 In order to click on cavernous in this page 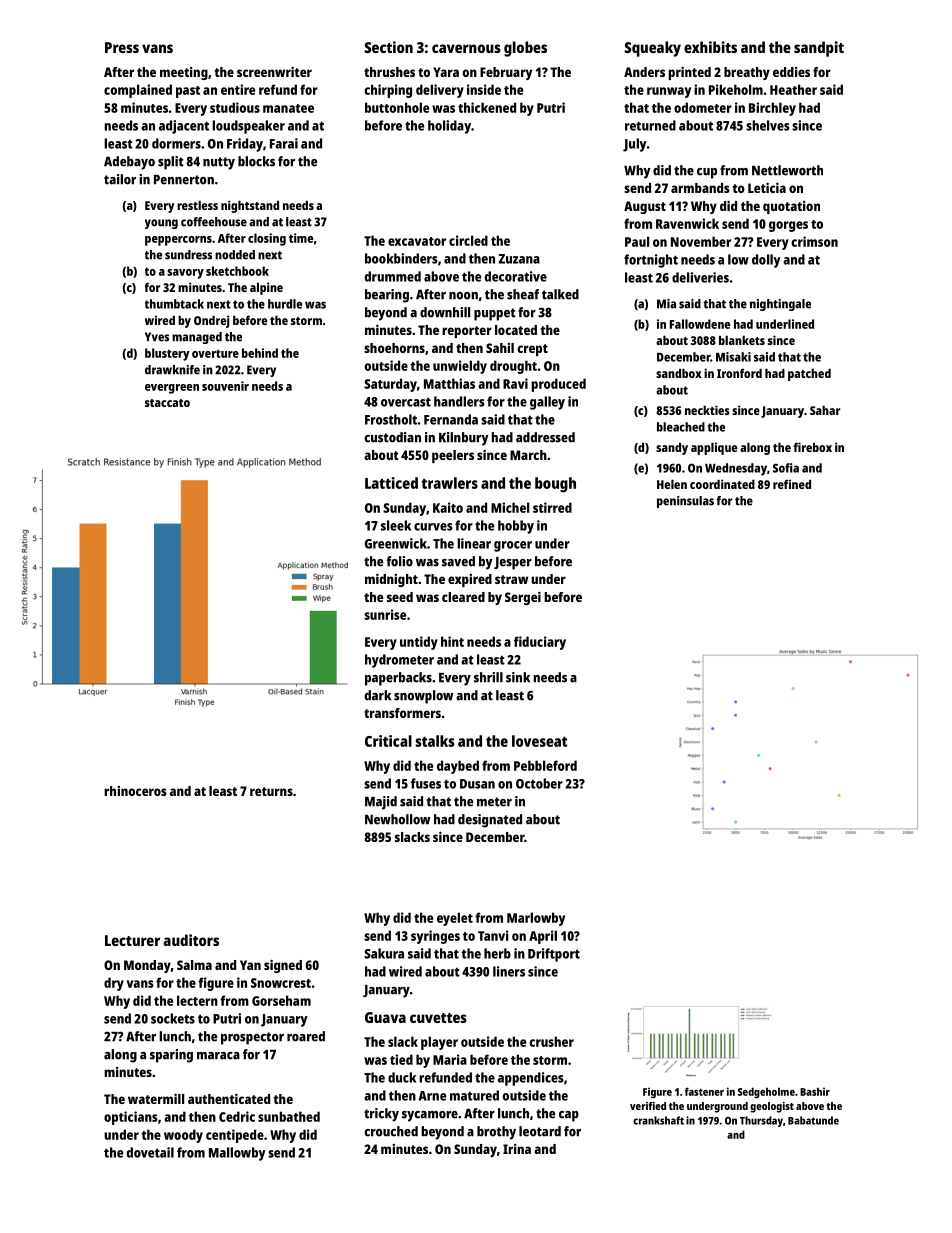, I will do `click(466, 48)`.
